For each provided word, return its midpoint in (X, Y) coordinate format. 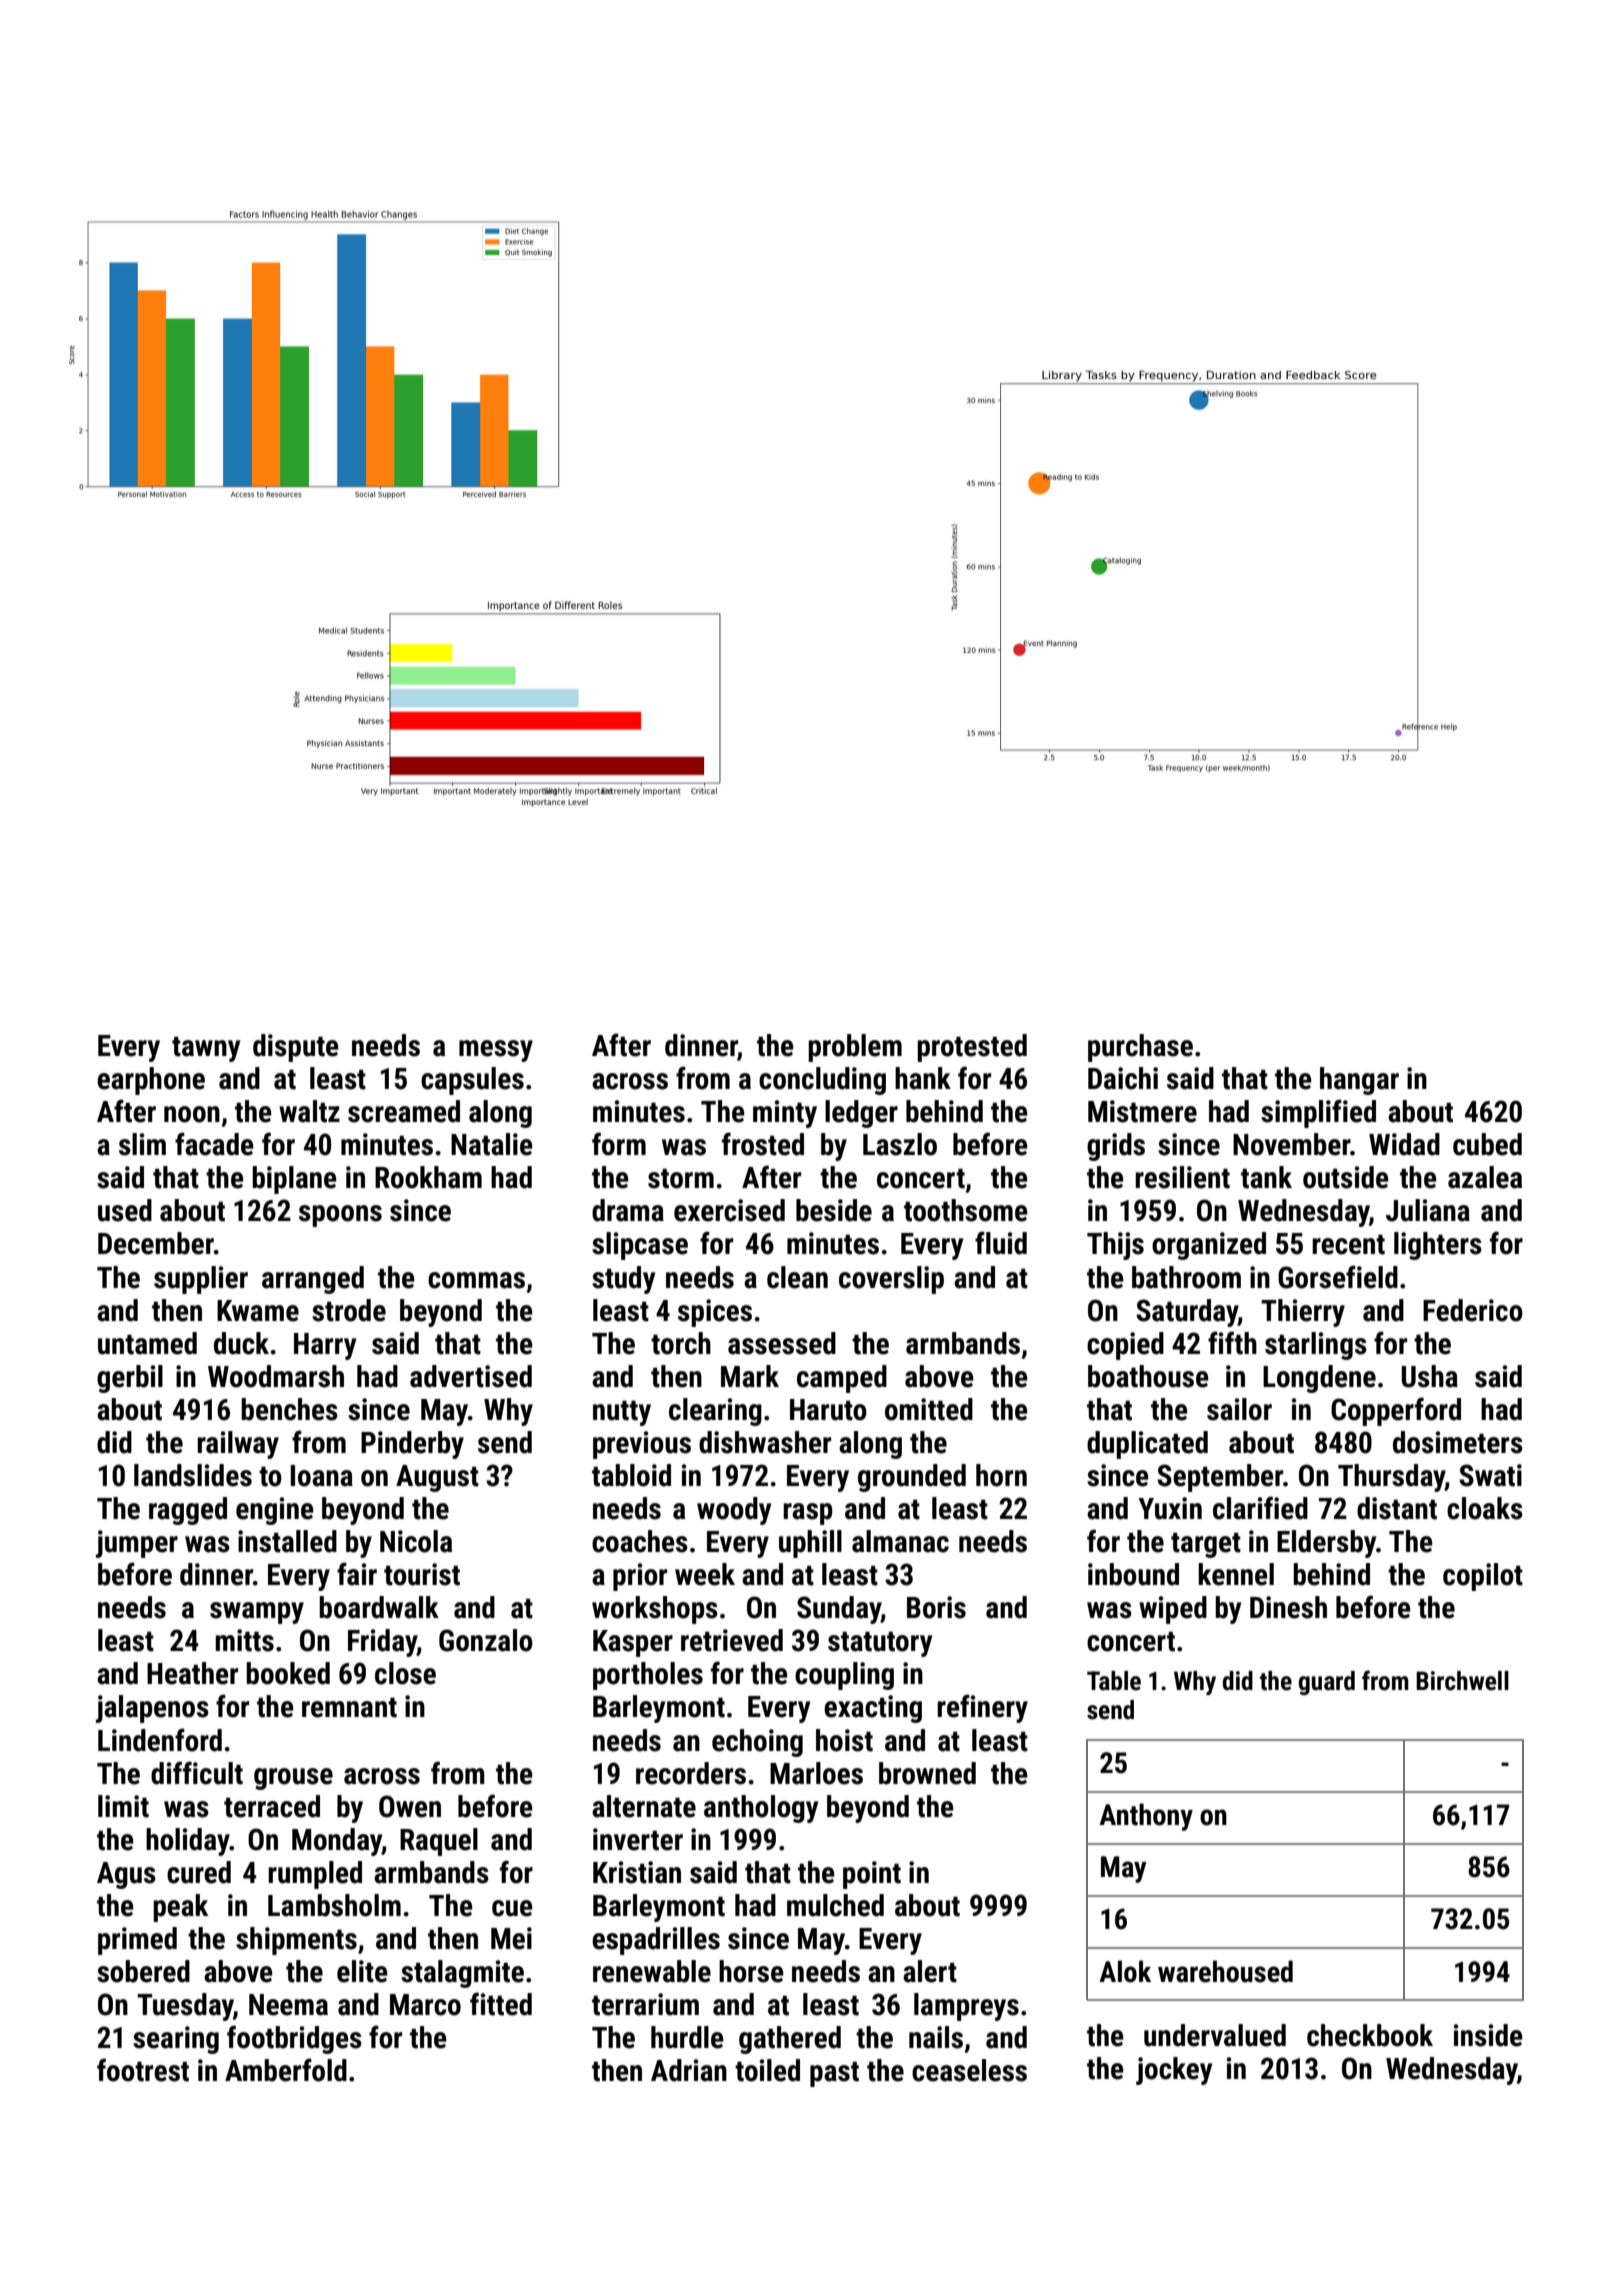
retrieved (732, 1640)
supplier (201, 1280)
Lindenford (160, 1740)
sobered (143, 1971)
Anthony (1146, 1817)
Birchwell (1462, 1681)
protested (972, 1048)
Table (1114, 1681)
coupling (844, 1676)
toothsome (966, 1210)
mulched (835, 1905)
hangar (1359, 1081)
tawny (206, 1049)
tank (1266, 1177)
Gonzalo (486, 1640)
